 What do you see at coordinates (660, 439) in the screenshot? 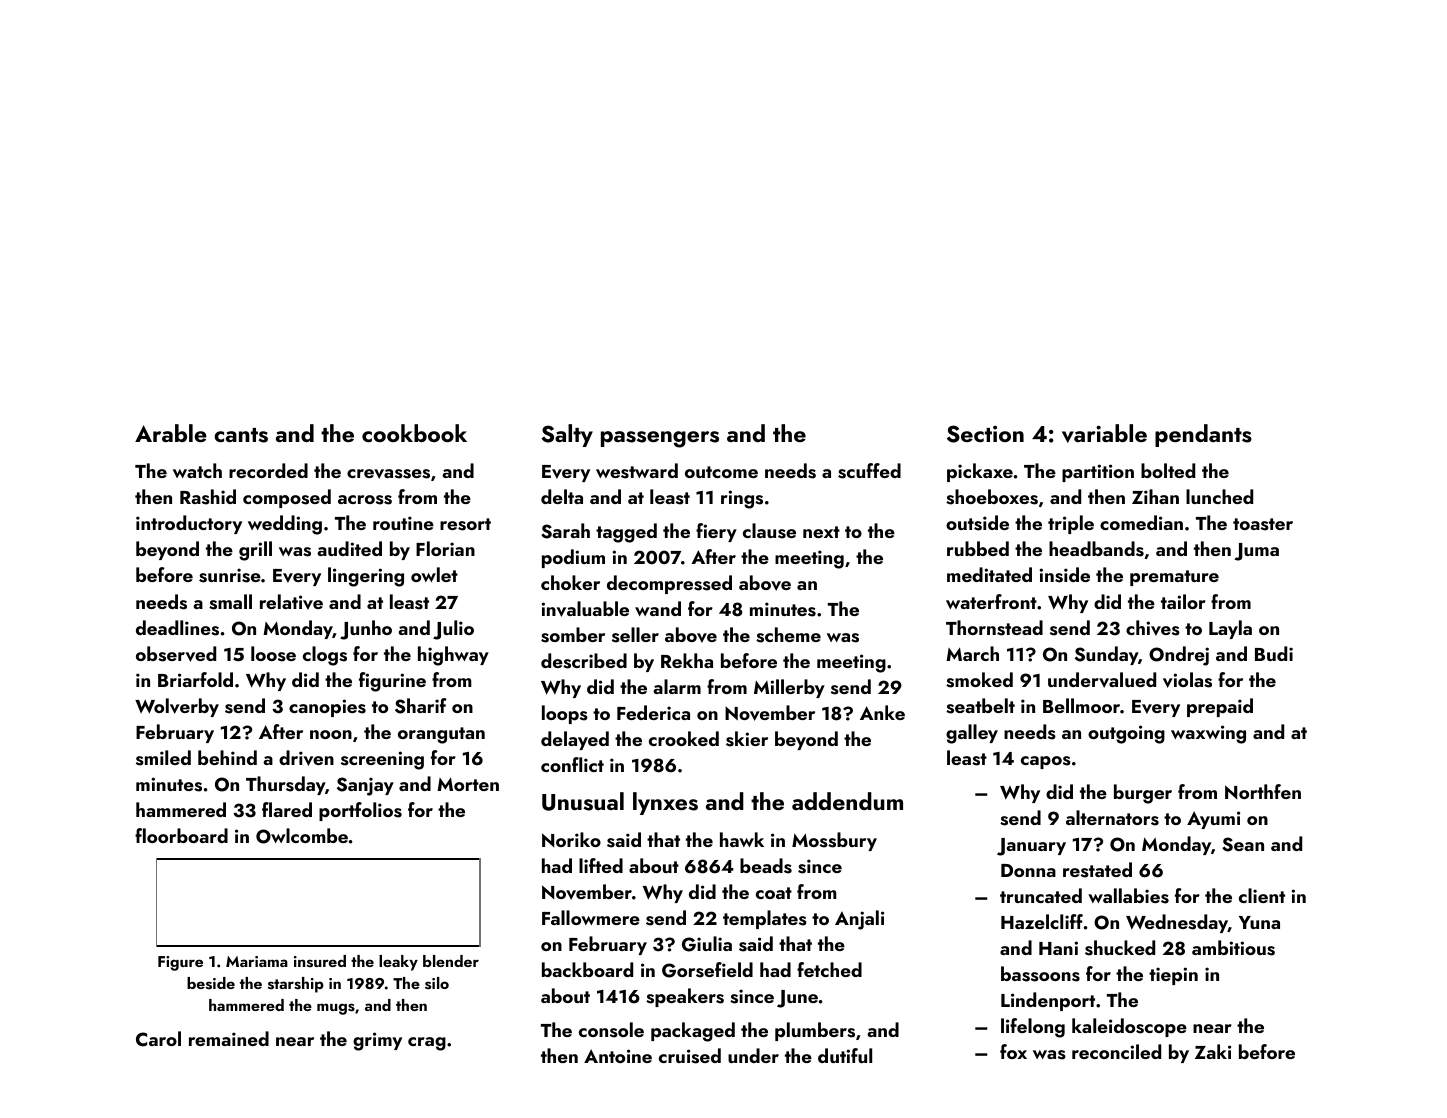
I see `passengers` at bounding box center [660, 439].
